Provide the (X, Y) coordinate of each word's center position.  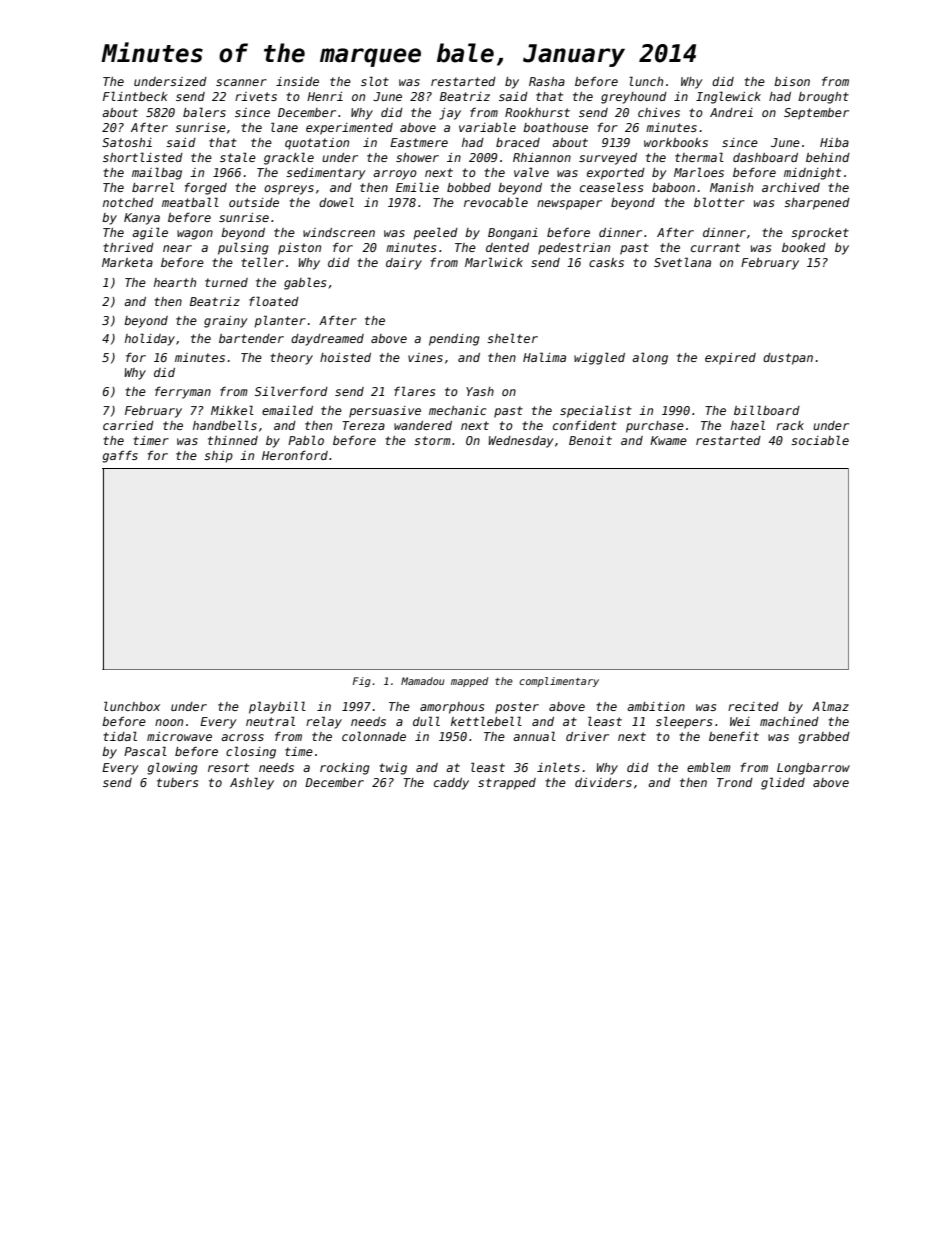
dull (426, 721)
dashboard (765, 157)
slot (375, 81)
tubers (177, 782)
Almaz (830, 706)
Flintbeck (135, 96)
